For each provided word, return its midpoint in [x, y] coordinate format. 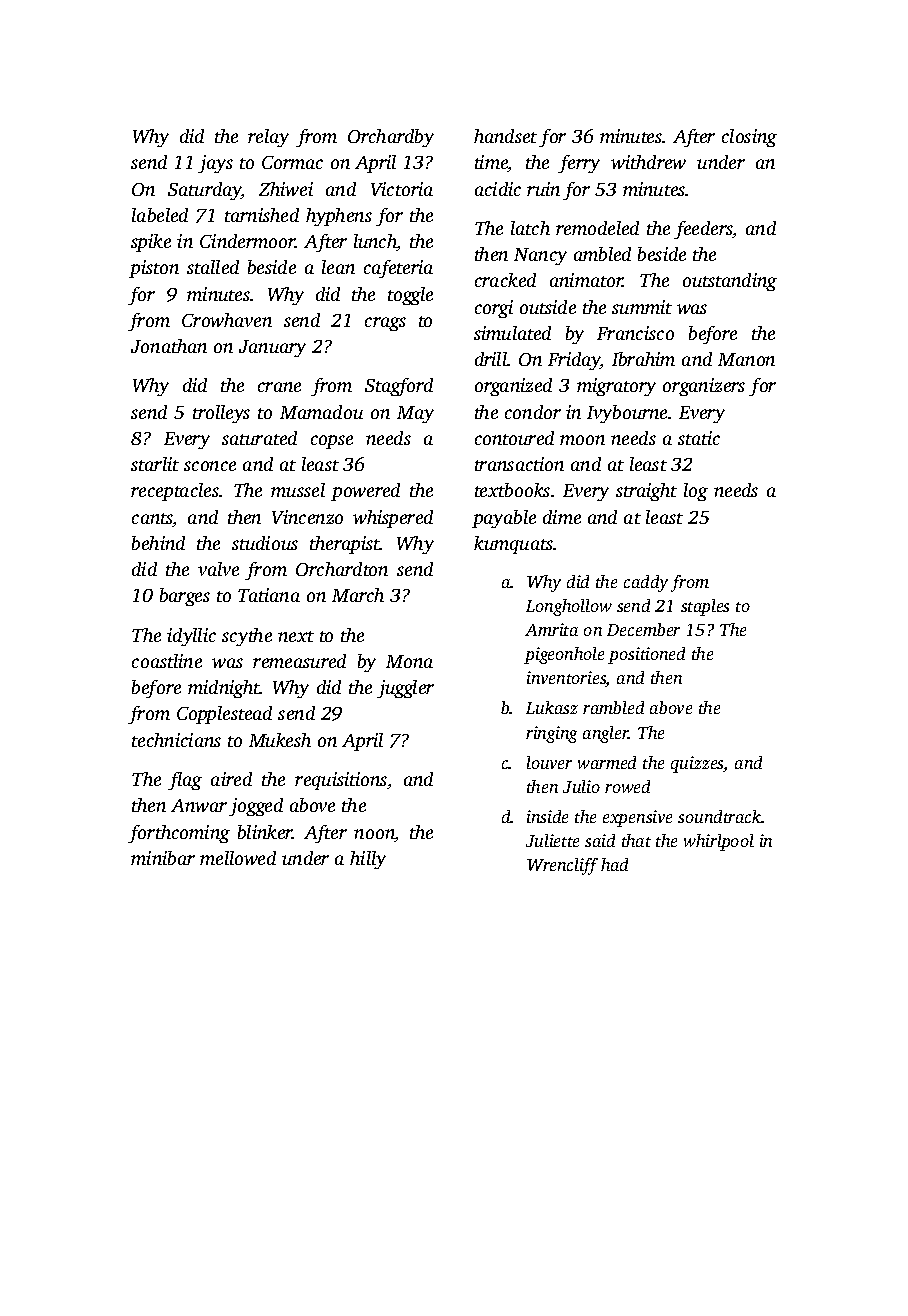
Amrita [551, 629]
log [696, 492]
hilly [368, 860]
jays [215, 164]
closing [749, 138]
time [491, 163]
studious [265, 543]
